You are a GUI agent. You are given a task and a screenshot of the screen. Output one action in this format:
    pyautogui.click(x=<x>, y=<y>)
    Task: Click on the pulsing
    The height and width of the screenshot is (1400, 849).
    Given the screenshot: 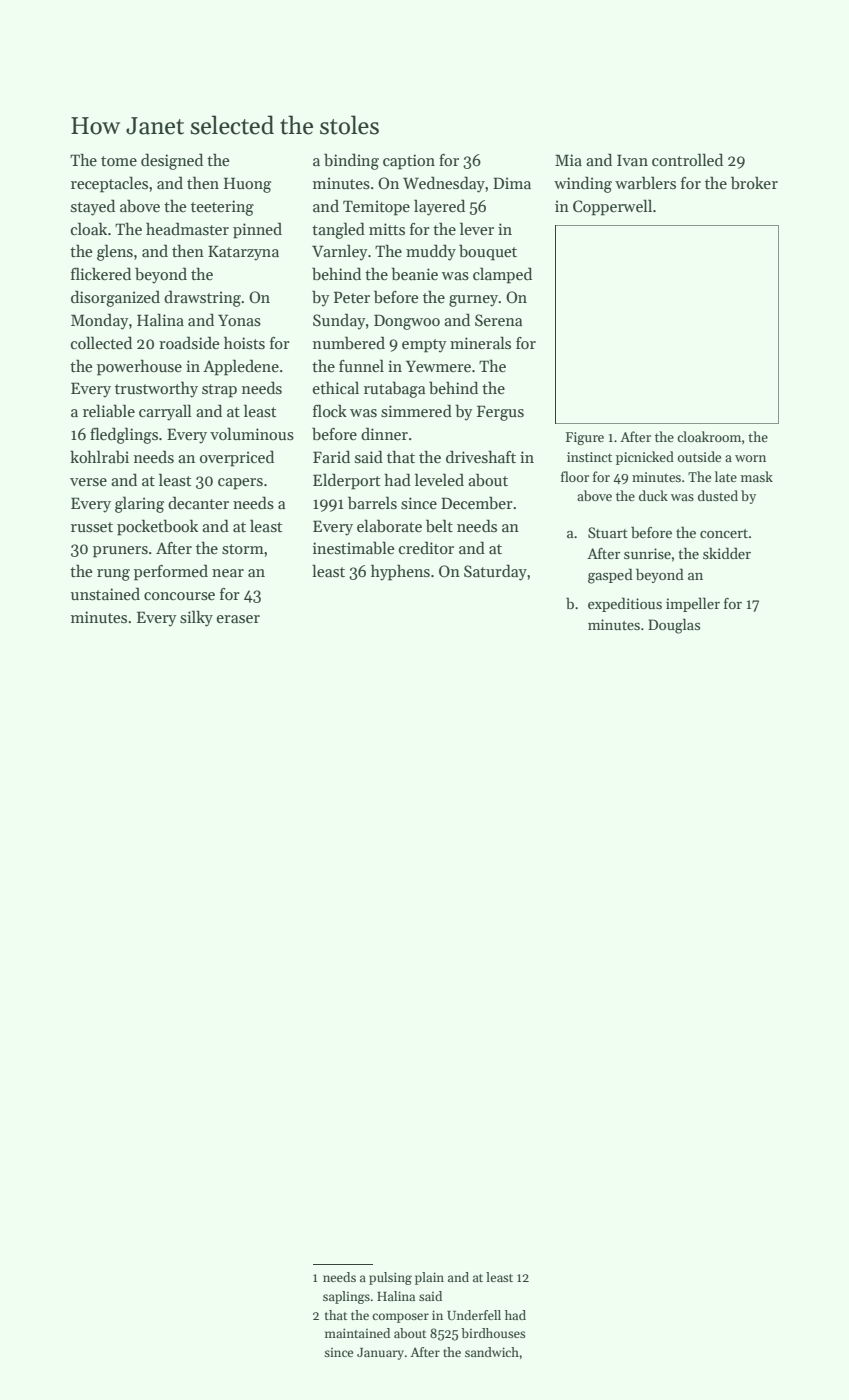 What is the action you would take?
    pyautogui.click(x=390, y=1278)
